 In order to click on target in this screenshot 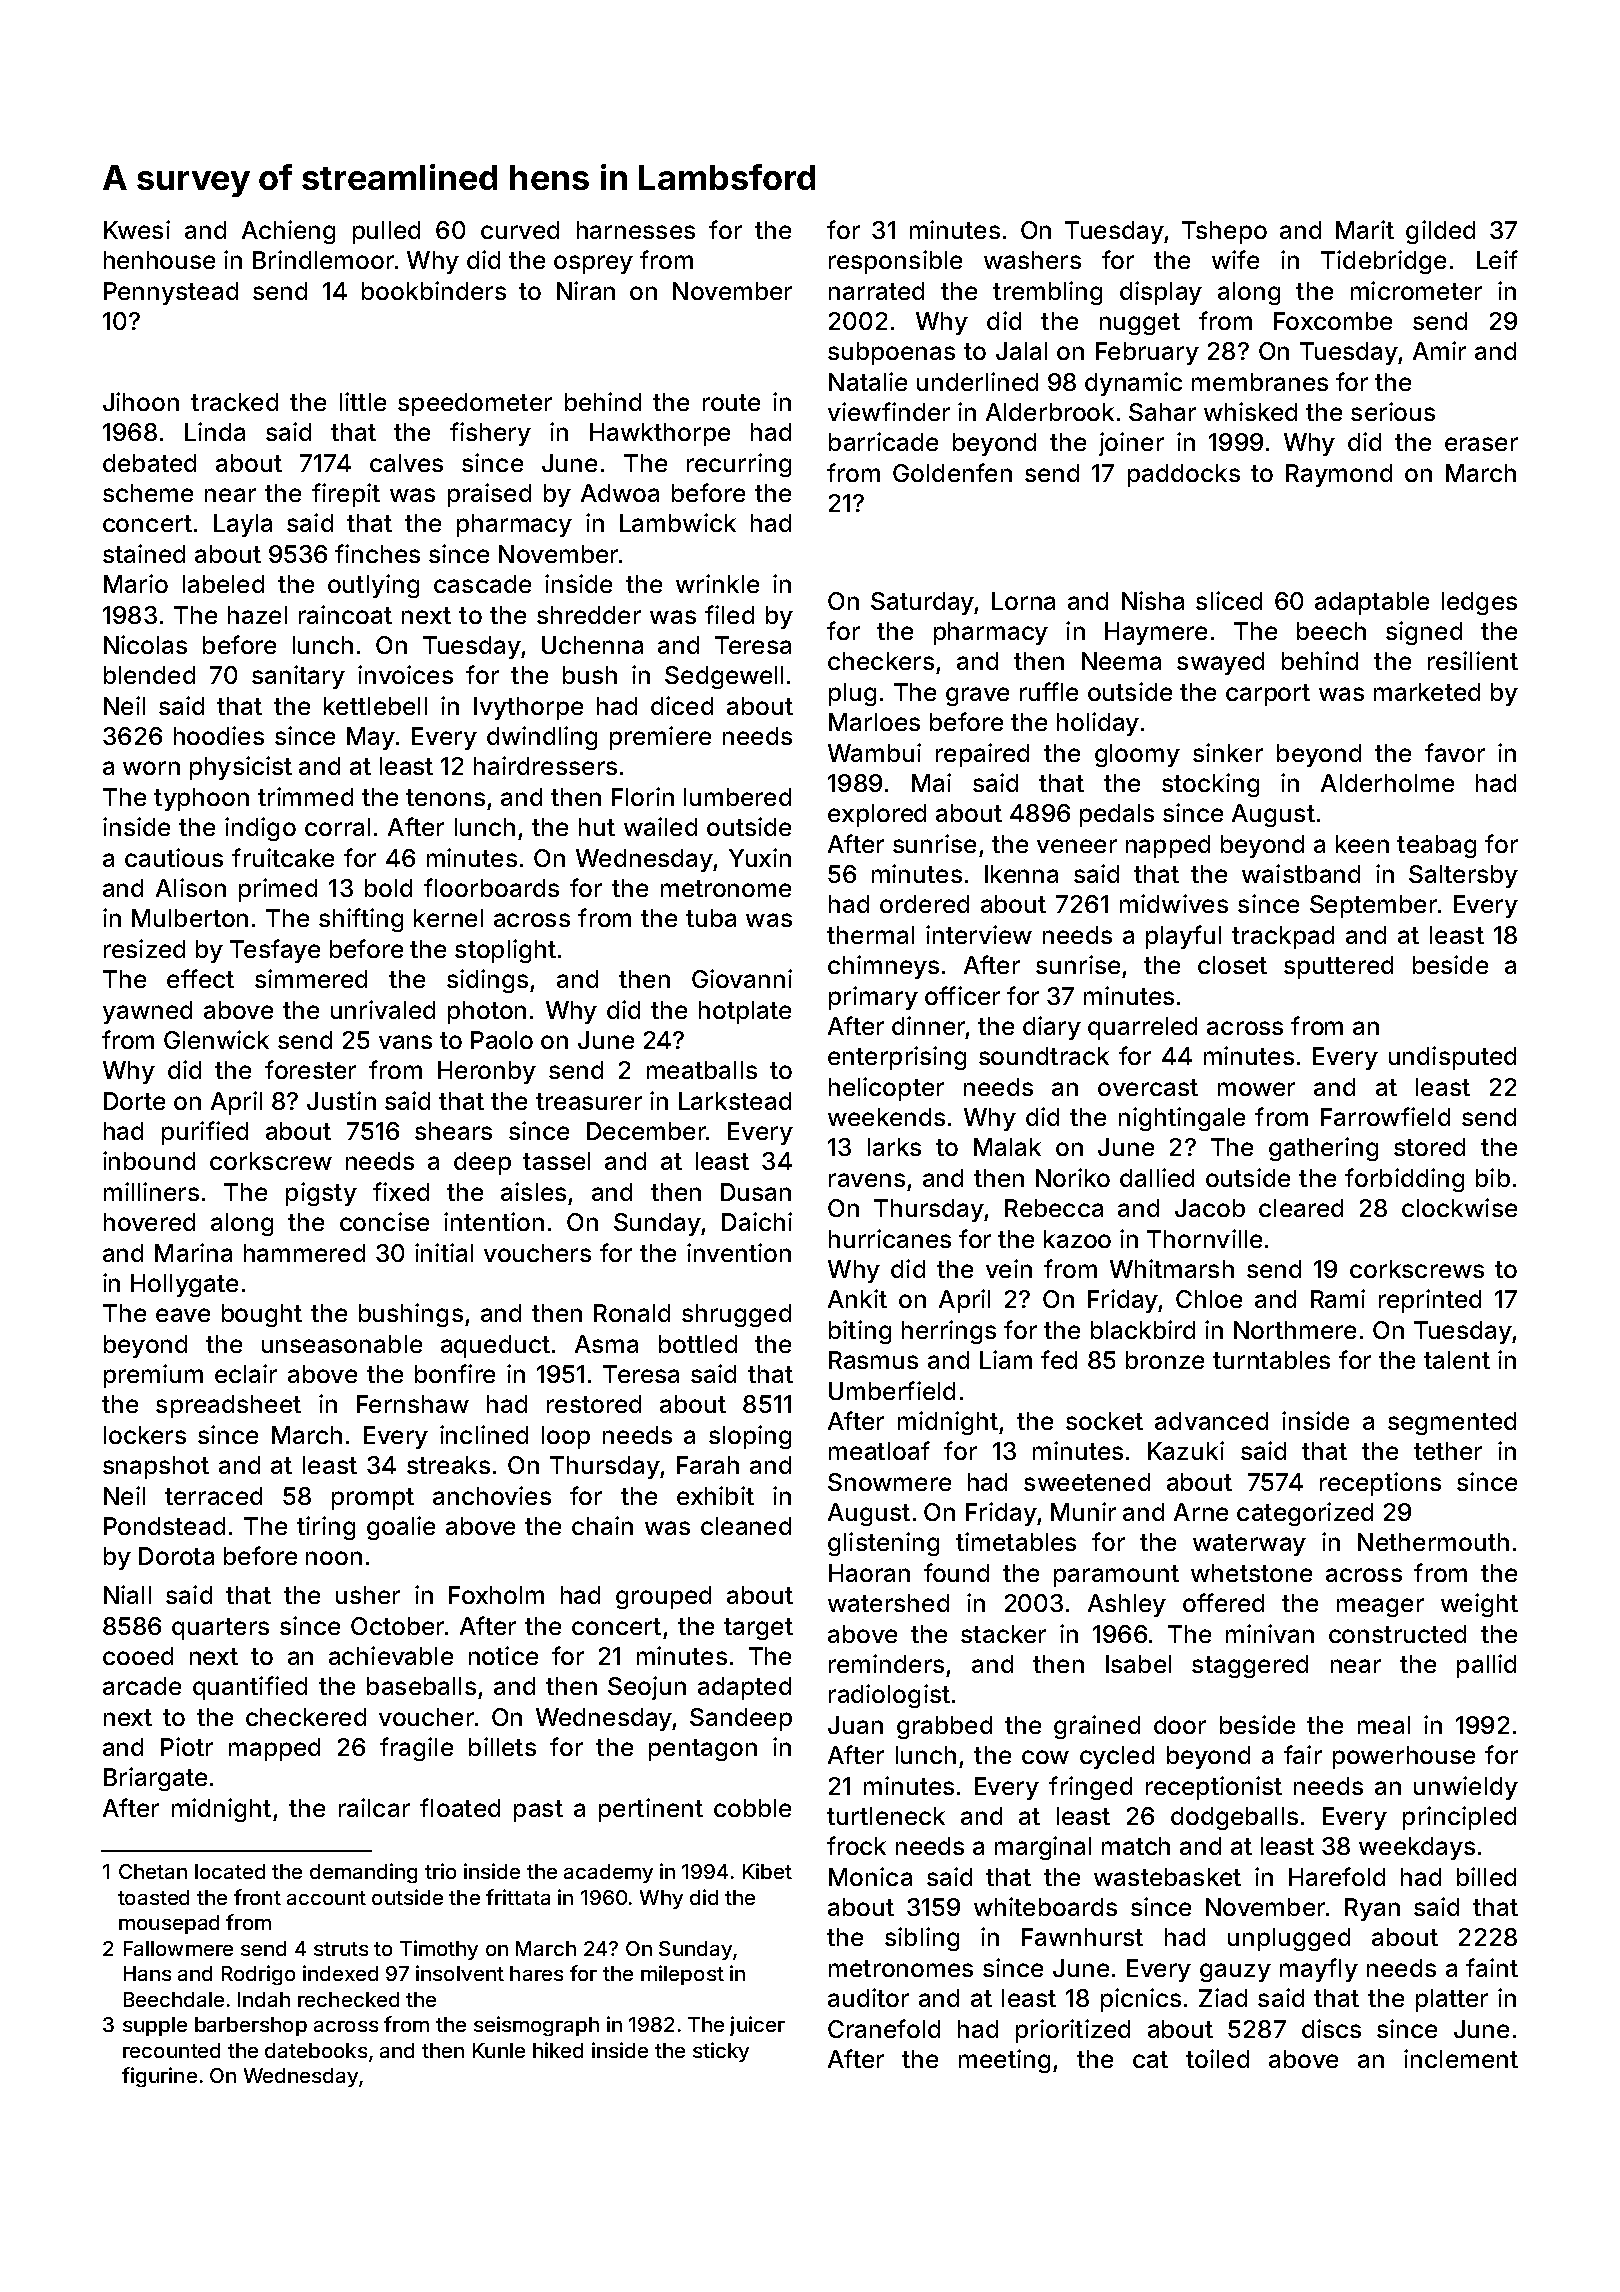, I will do `click(758, 1629)`.
